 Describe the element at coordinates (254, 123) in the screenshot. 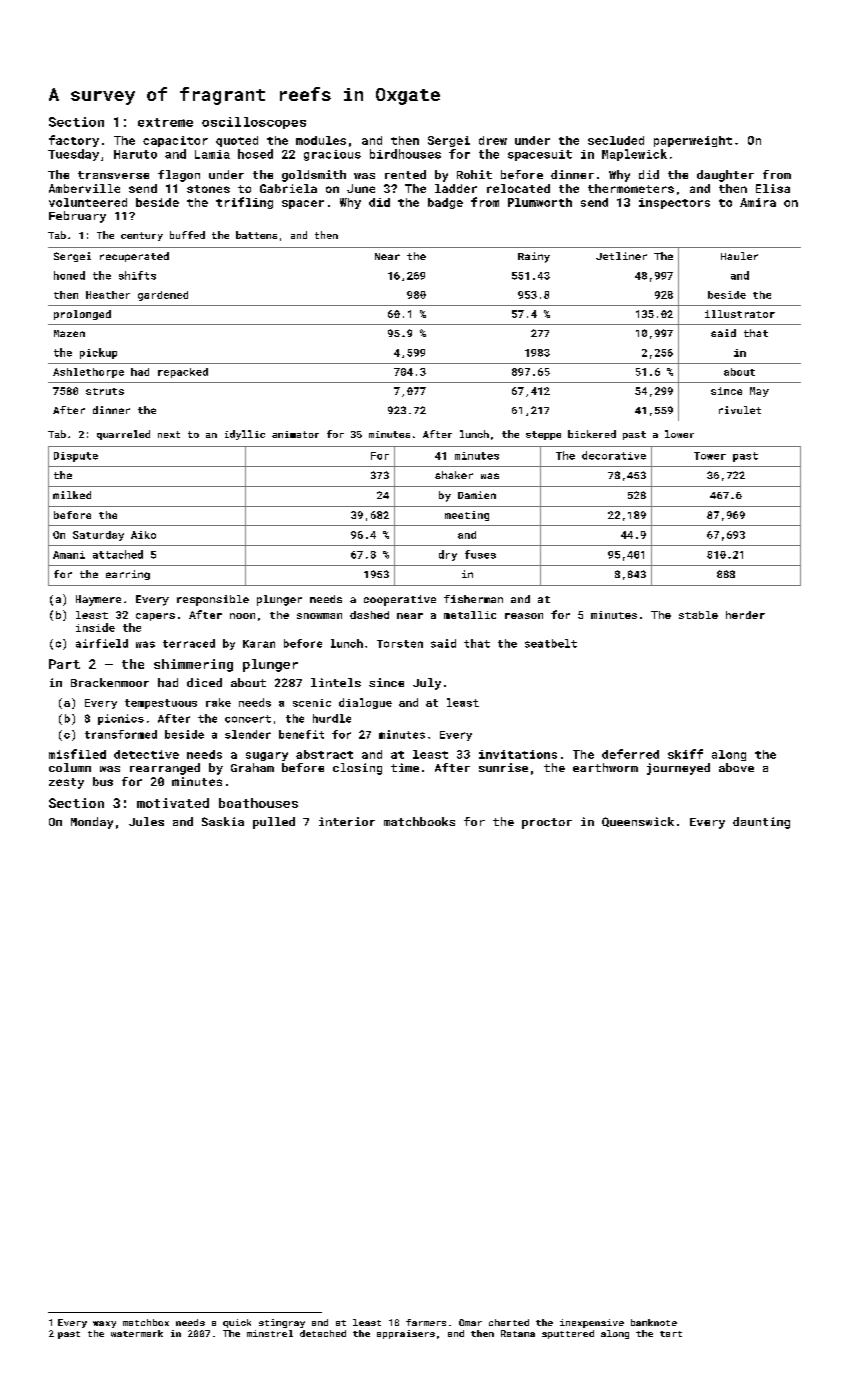

I see `oscilloscopes` at that location.
